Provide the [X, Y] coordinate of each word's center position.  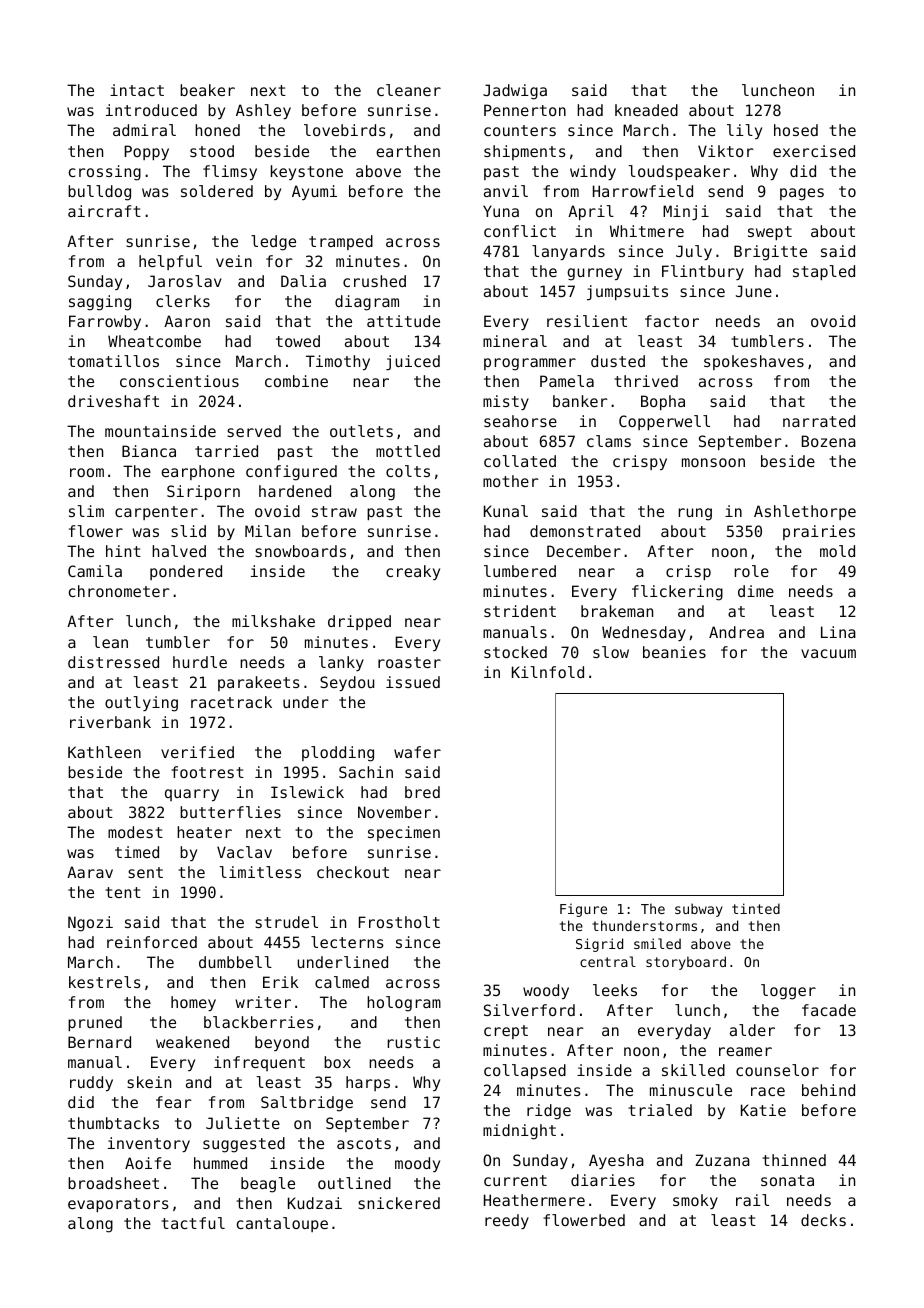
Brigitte [770, 253]
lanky [341, 663]
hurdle [200, 662]
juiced [413, 362]
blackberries [259, 1022]
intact [137, 90]
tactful [193, 1223]
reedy [507, 1221]
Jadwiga [515, 92]
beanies [674, 652]
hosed [796, 130]
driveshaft [113, 401]
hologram [404, 1004]
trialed [660, 1110]
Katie [763, 1110]
